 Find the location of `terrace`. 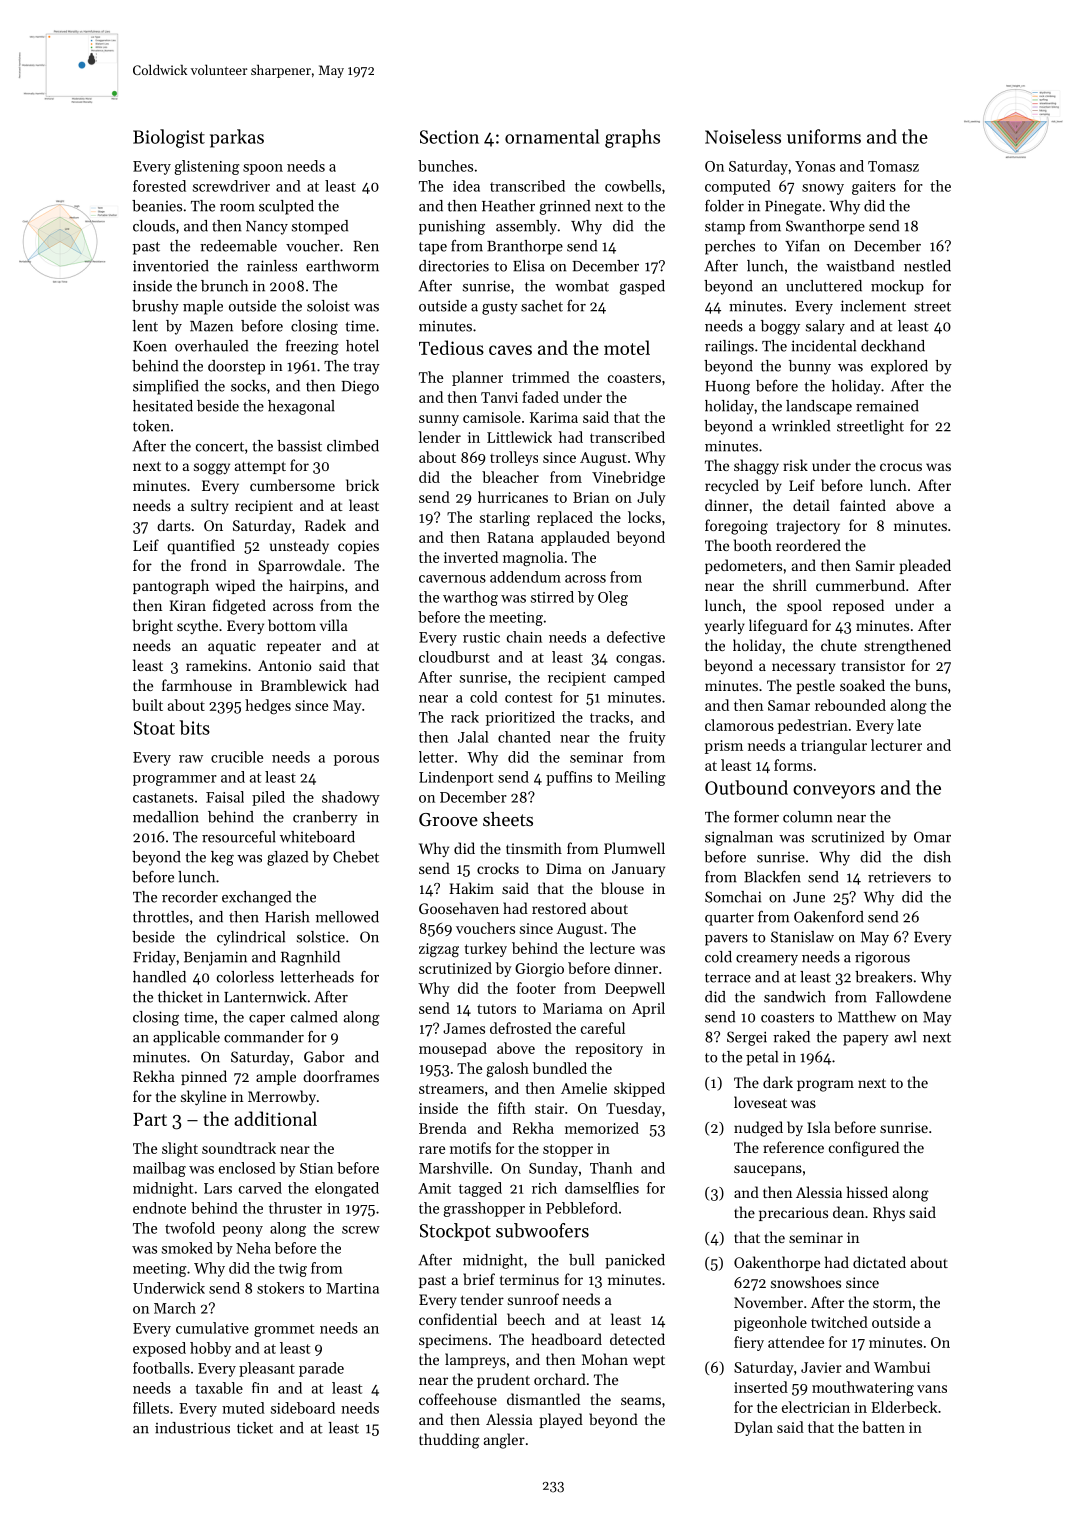

terrace is located at coordinates (728, 978).
